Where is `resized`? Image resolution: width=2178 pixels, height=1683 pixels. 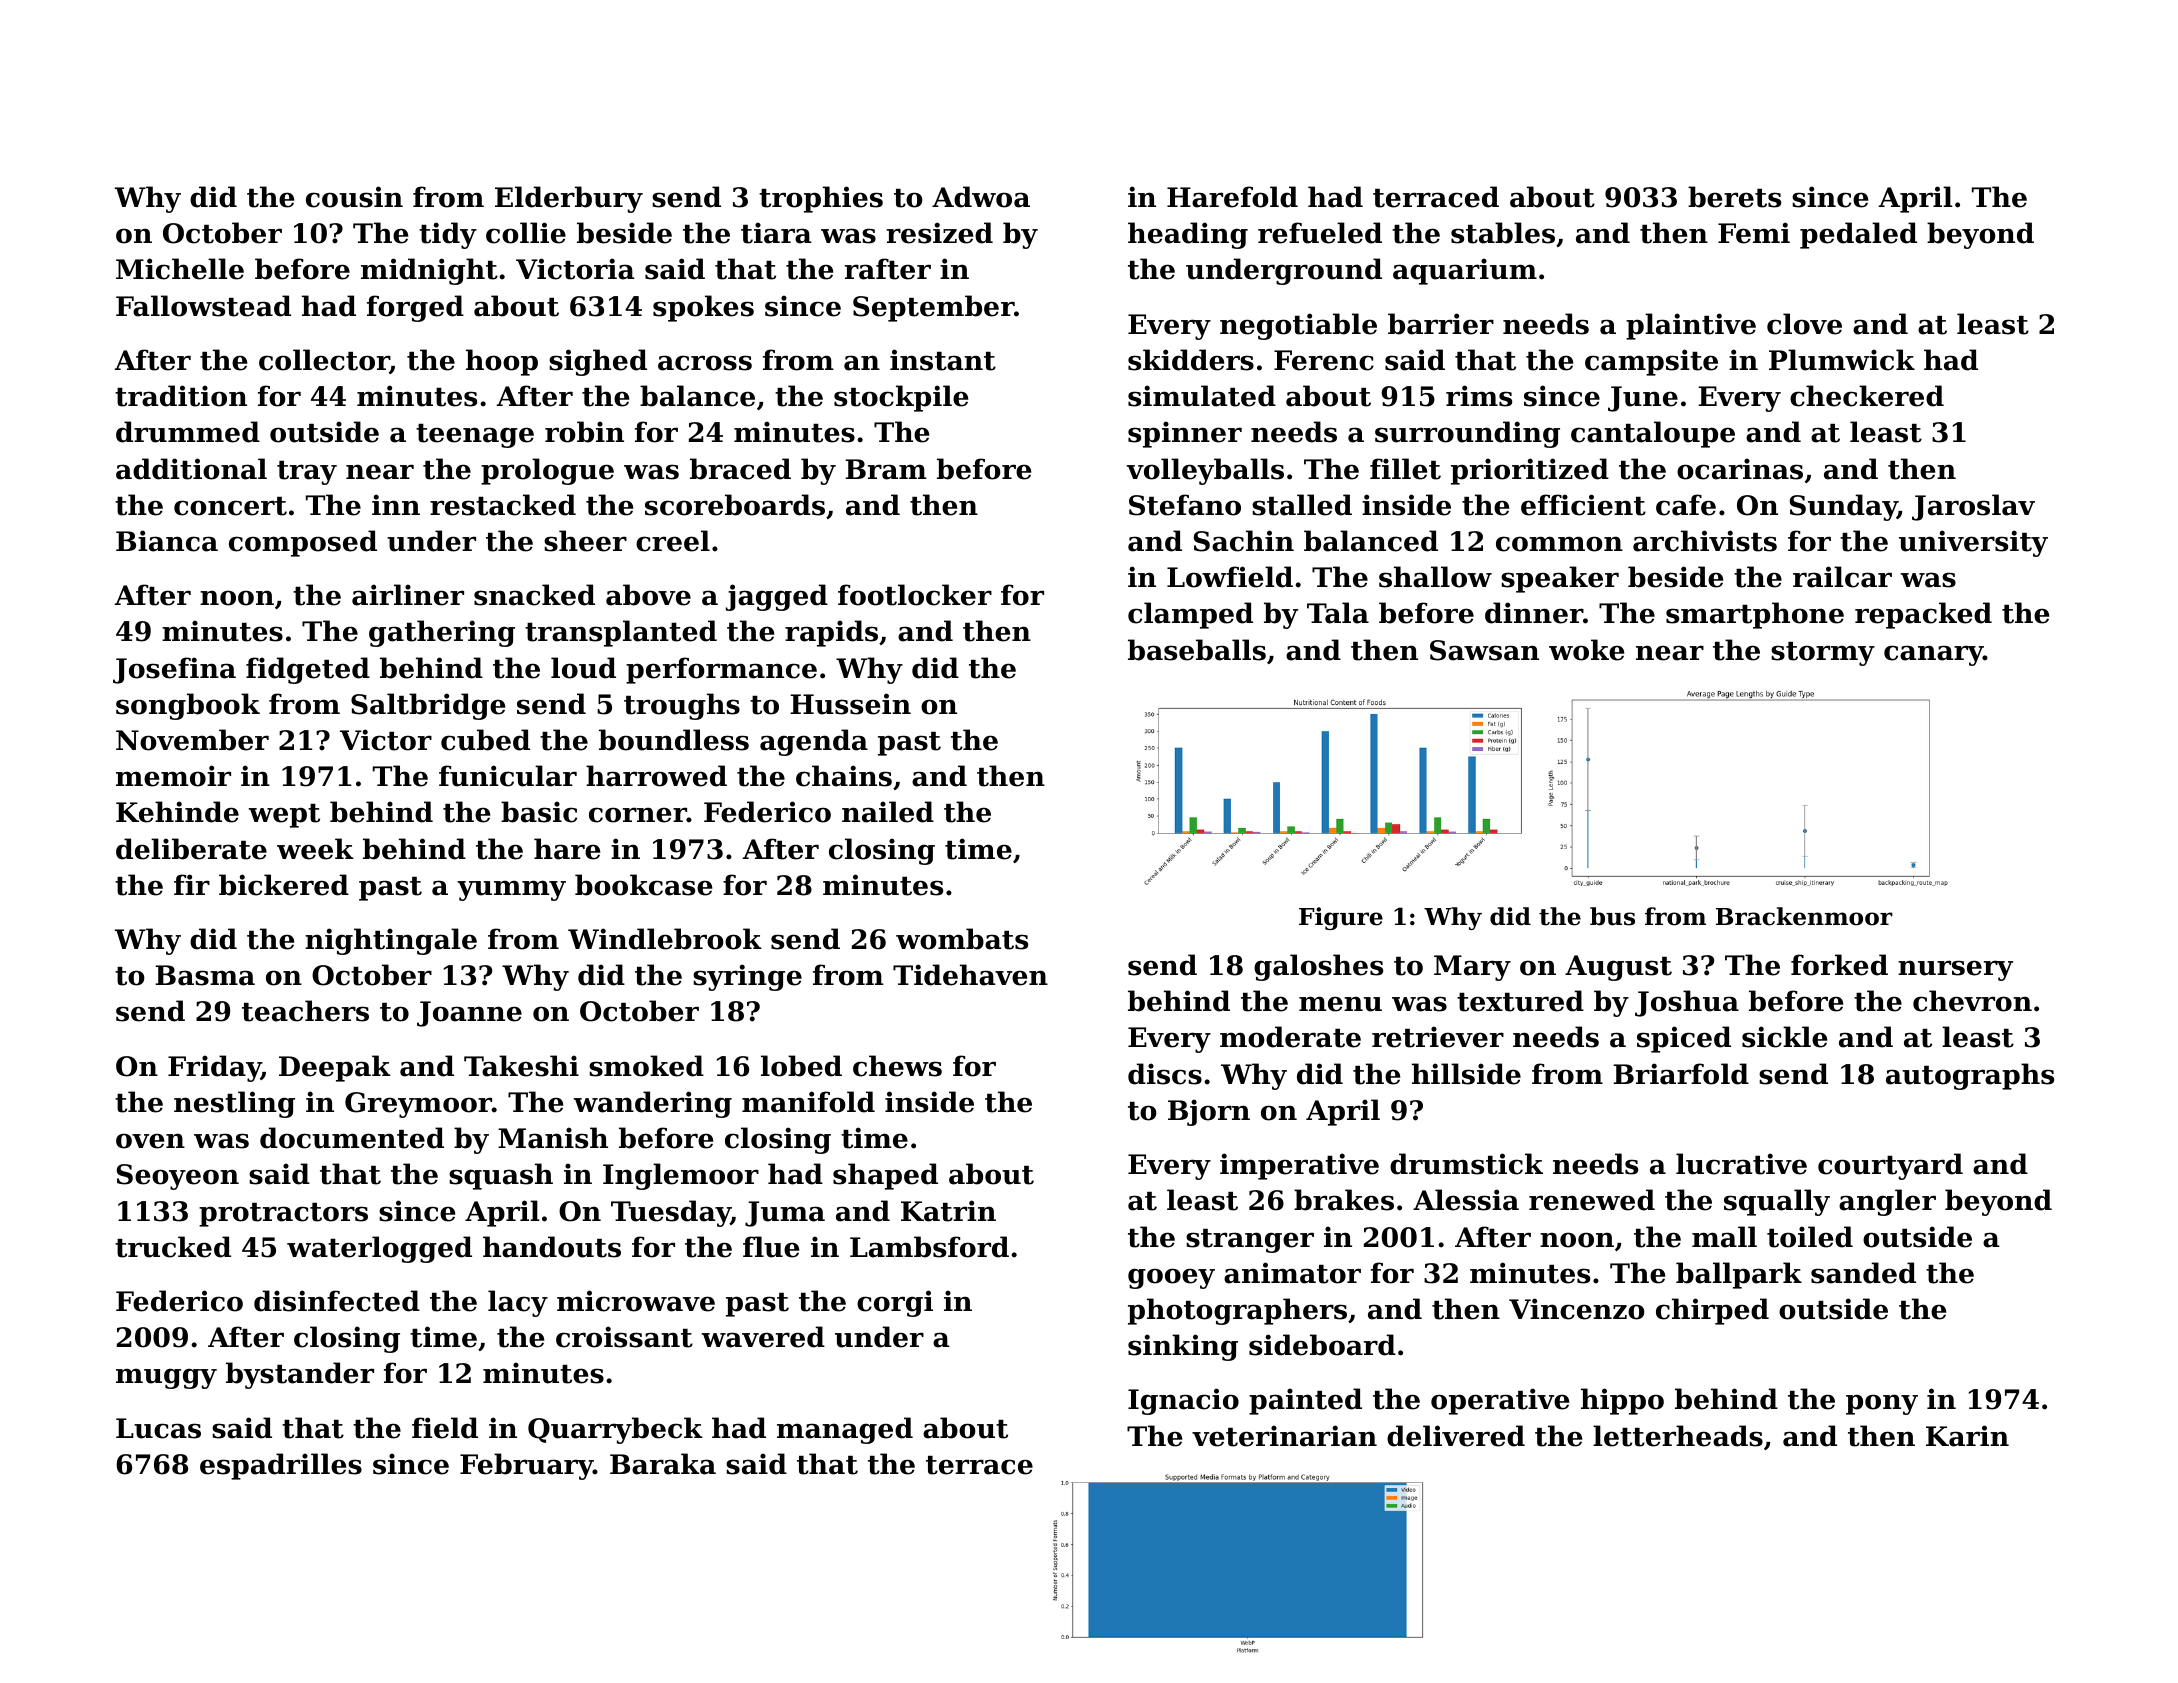
resized is located at coordinates (940, 233).
